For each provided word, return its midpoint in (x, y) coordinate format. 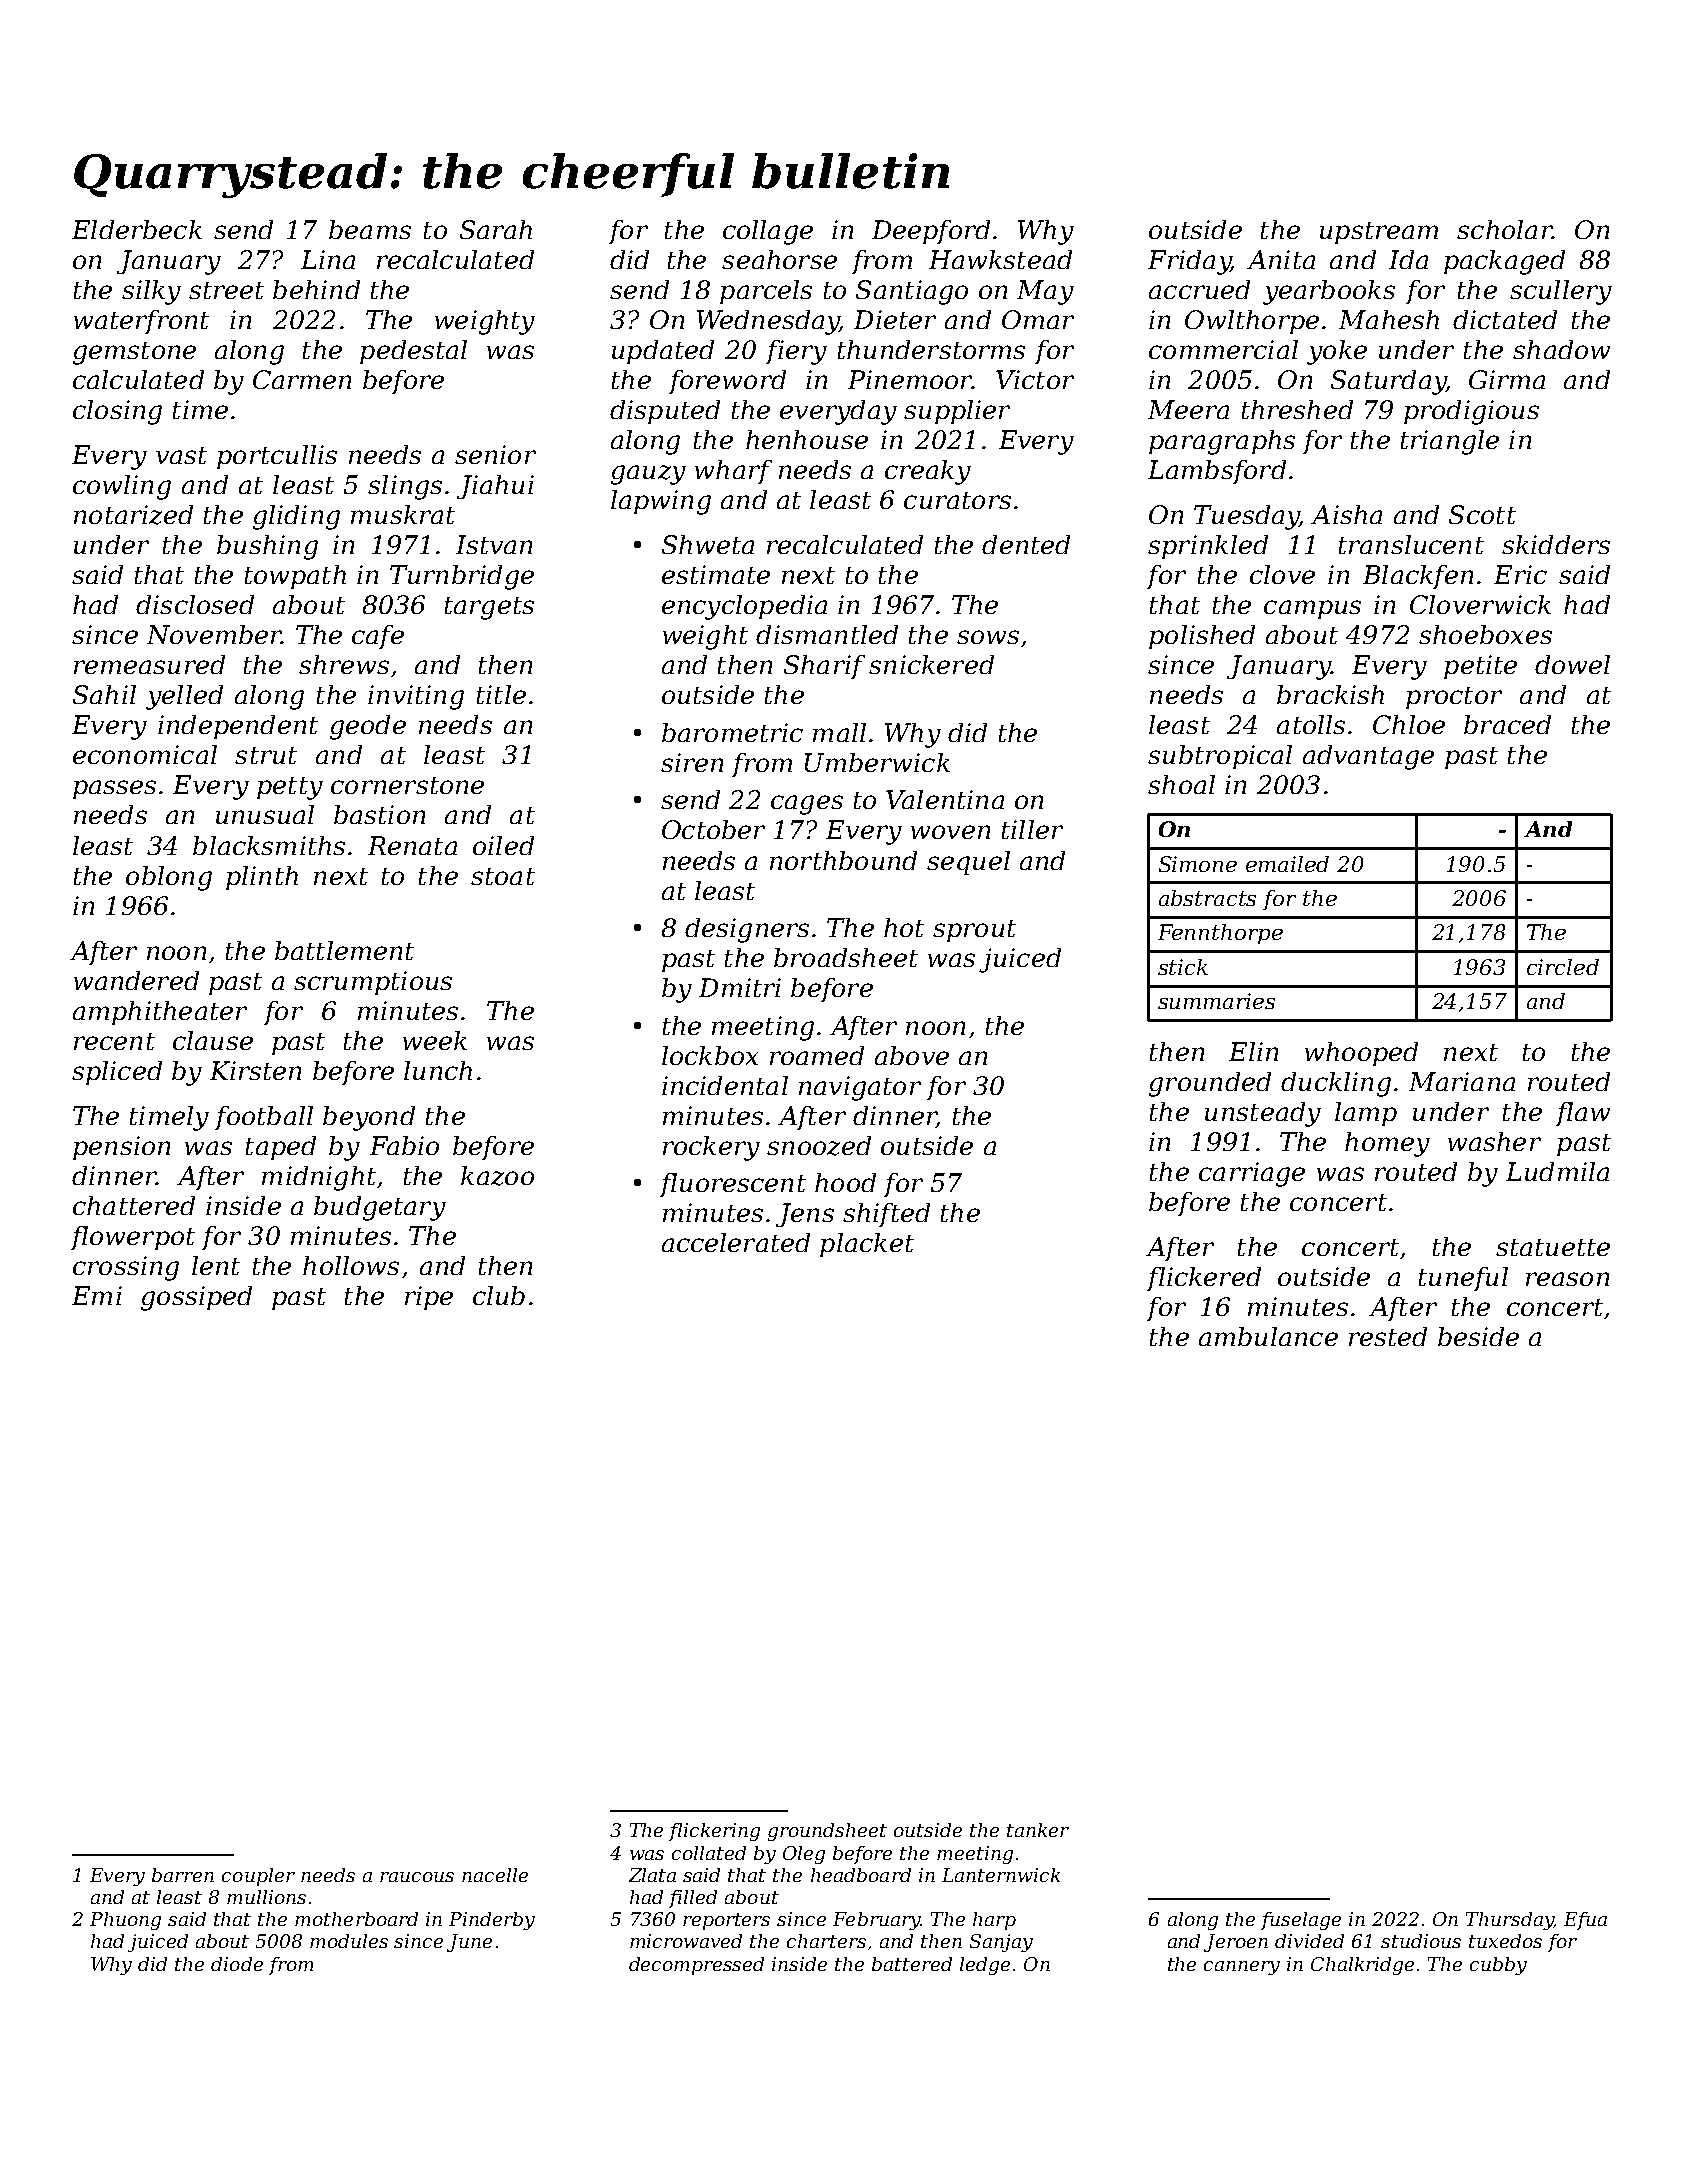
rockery (711, 1148)
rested (1388, 1336)
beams (370, 229)
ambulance (1268, 1336)
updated (663, 352)
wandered (136, 980)
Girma (1507, 379)
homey (1387, 1144)
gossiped (196, 1298)
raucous (417, 1877)
